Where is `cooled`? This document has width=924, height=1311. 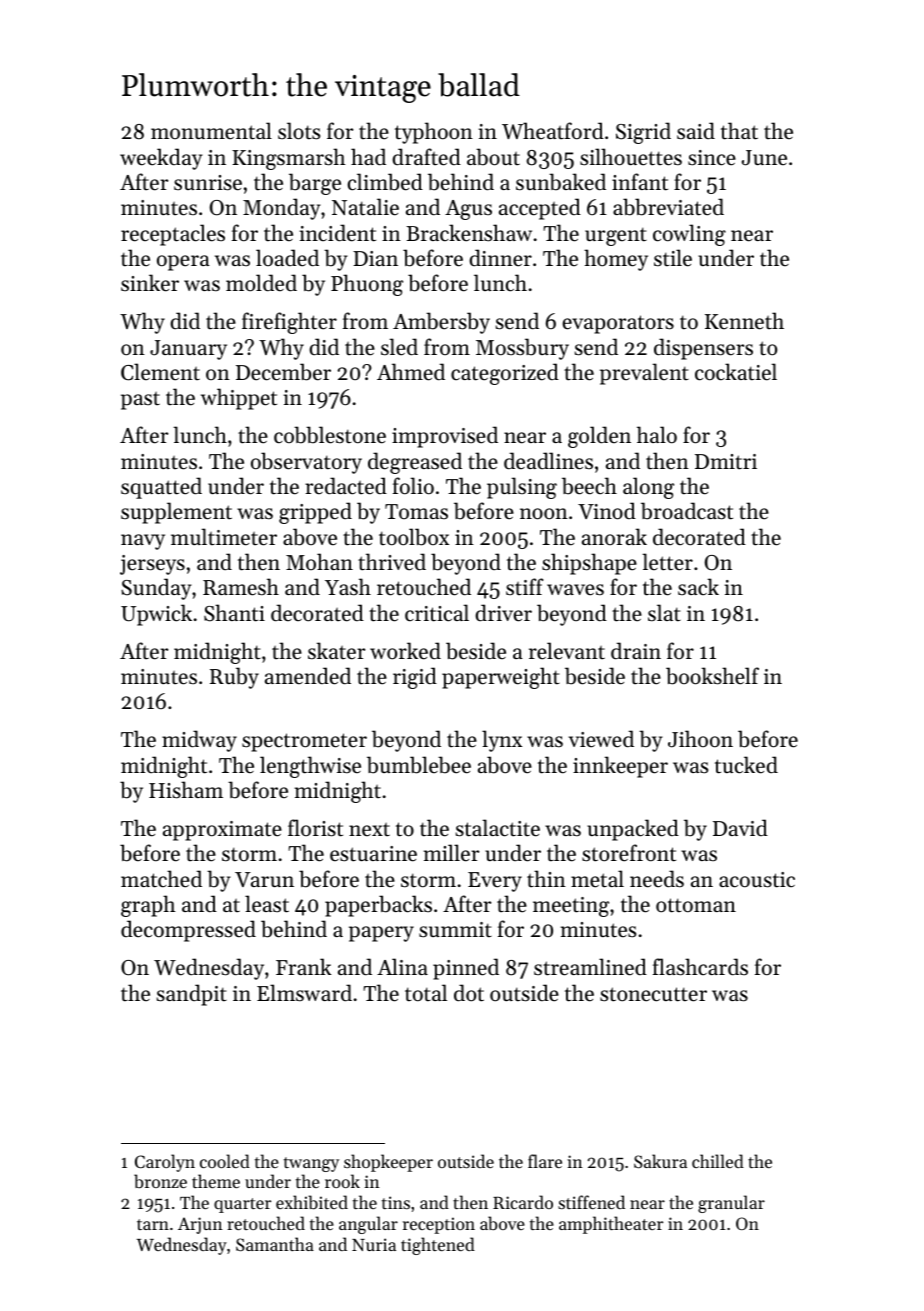
cooled is located at coordinates (225, 1161).
